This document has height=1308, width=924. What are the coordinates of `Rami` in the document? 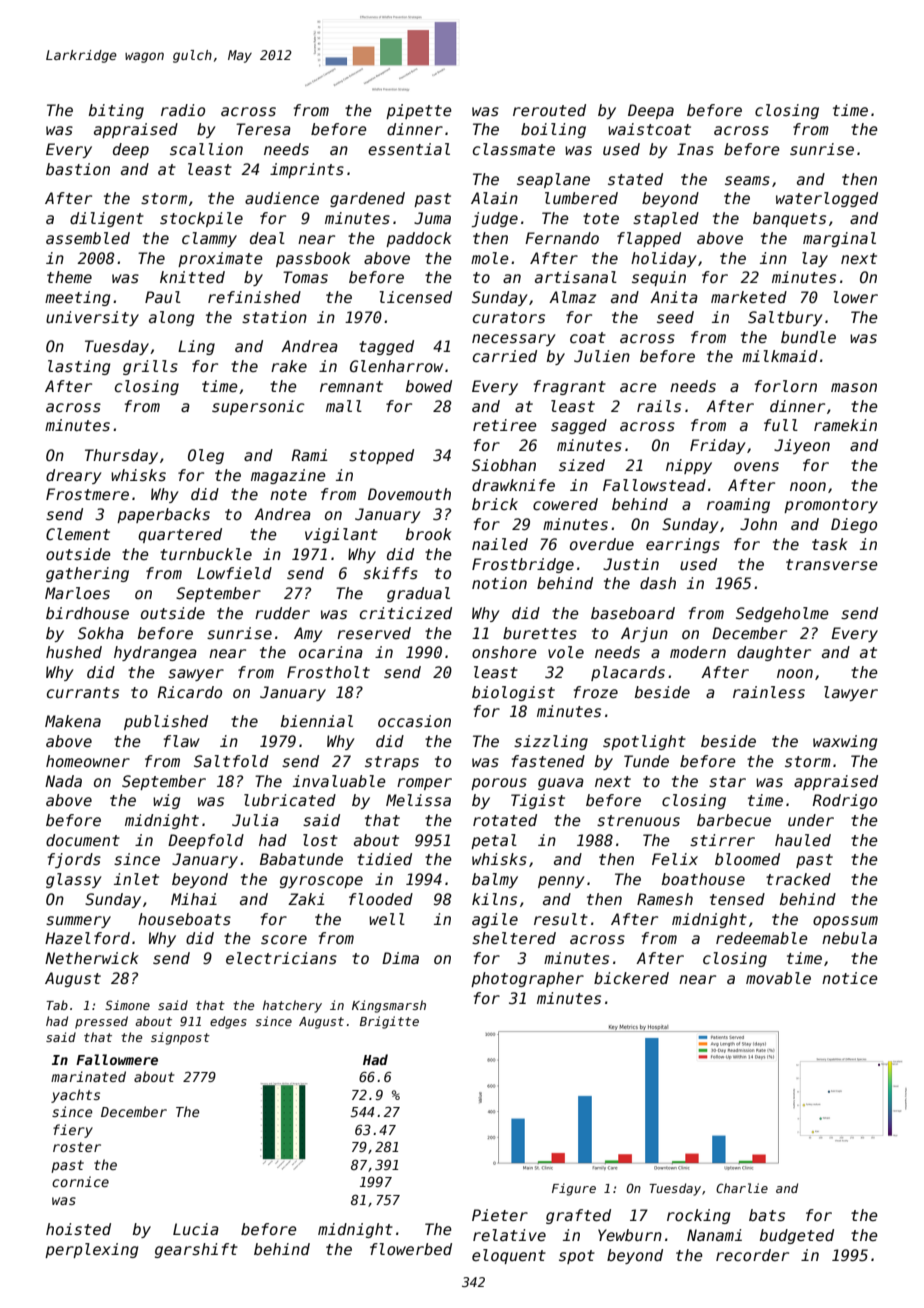 It's located at (309, 455).
